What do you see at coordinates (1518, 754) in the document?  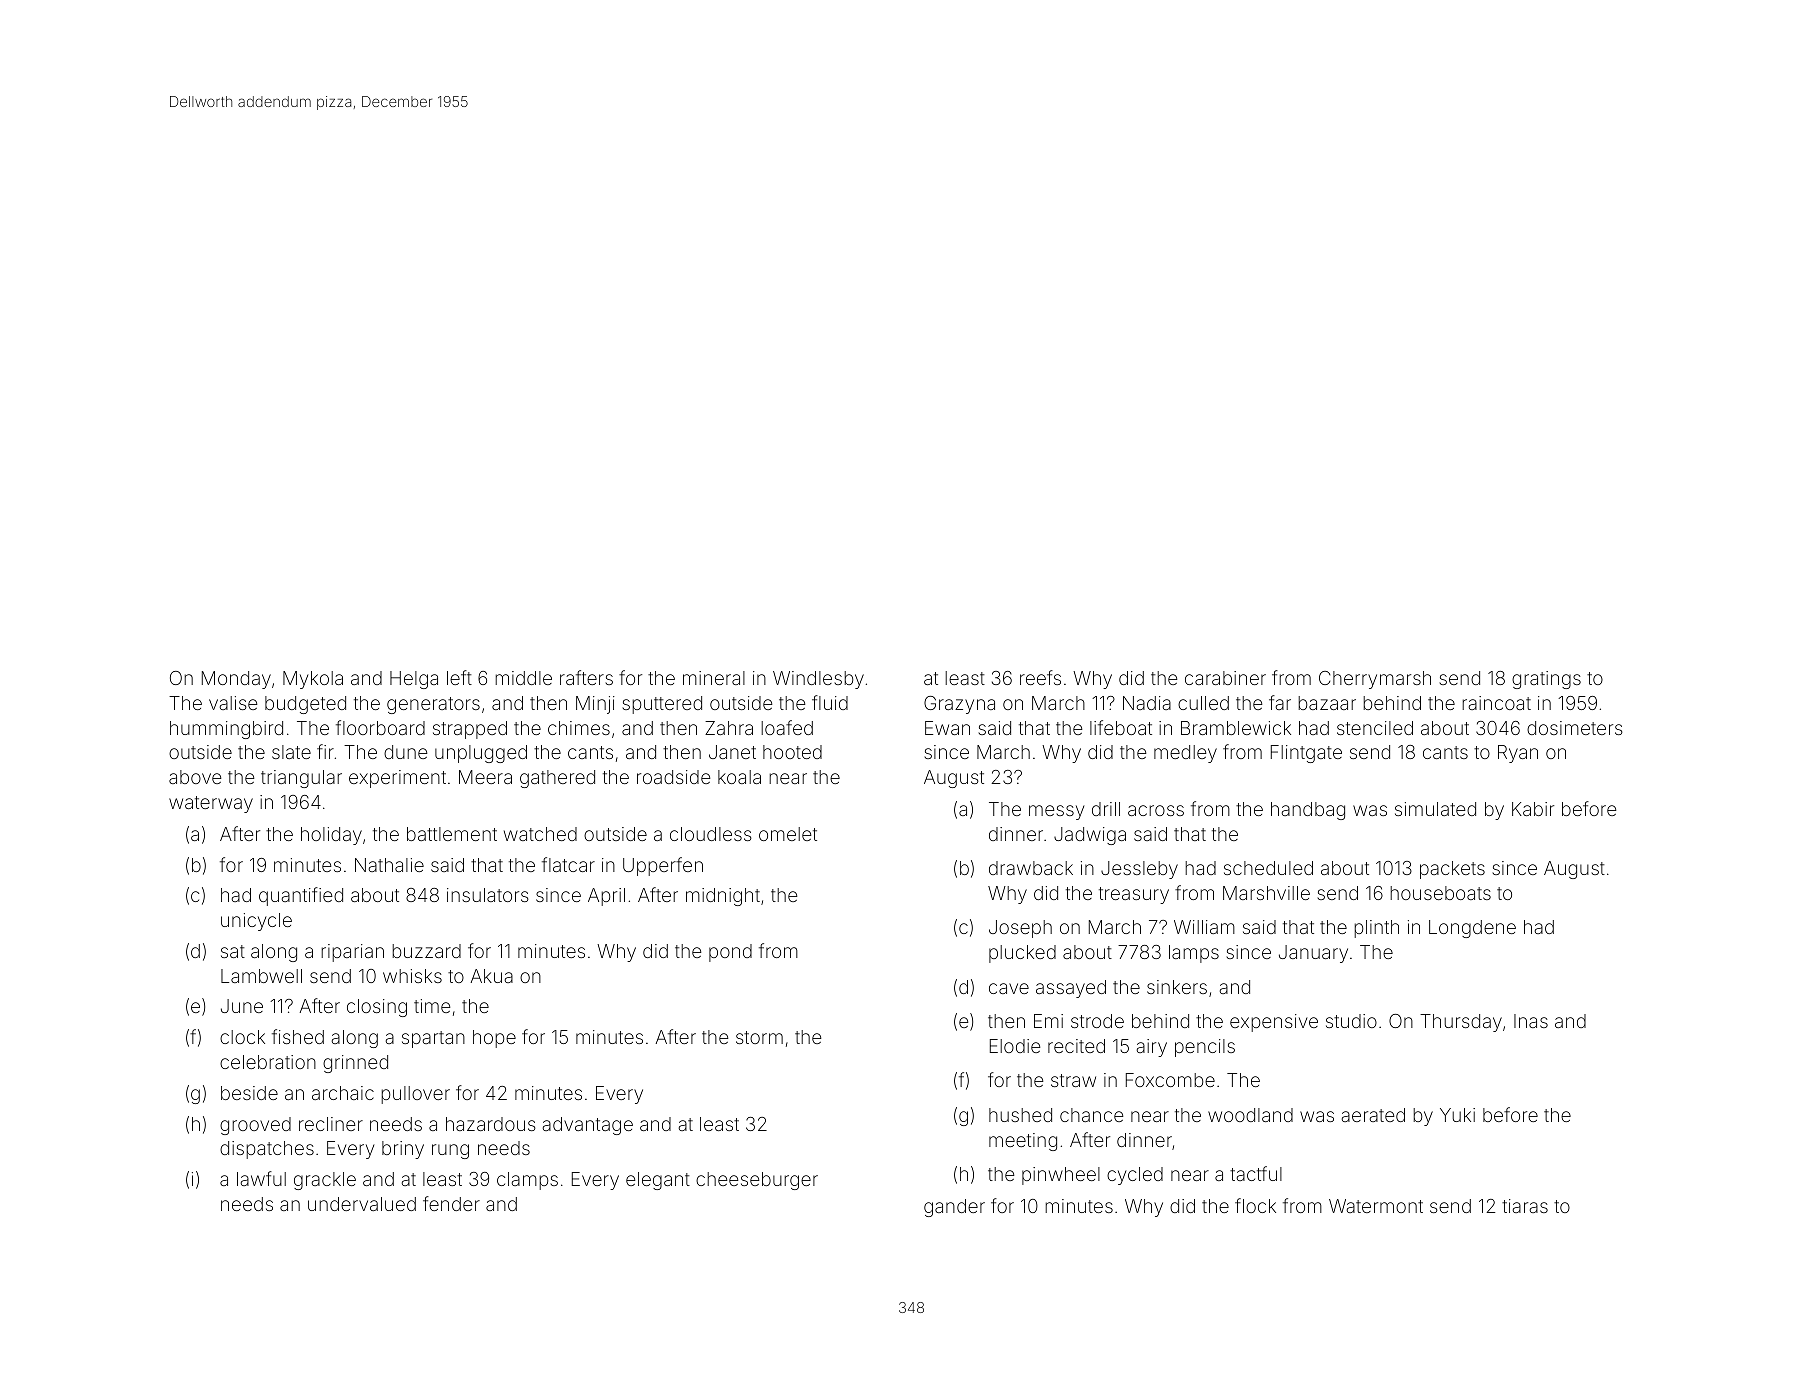 I see `Ryan` at bounding box center [1518, 754].
